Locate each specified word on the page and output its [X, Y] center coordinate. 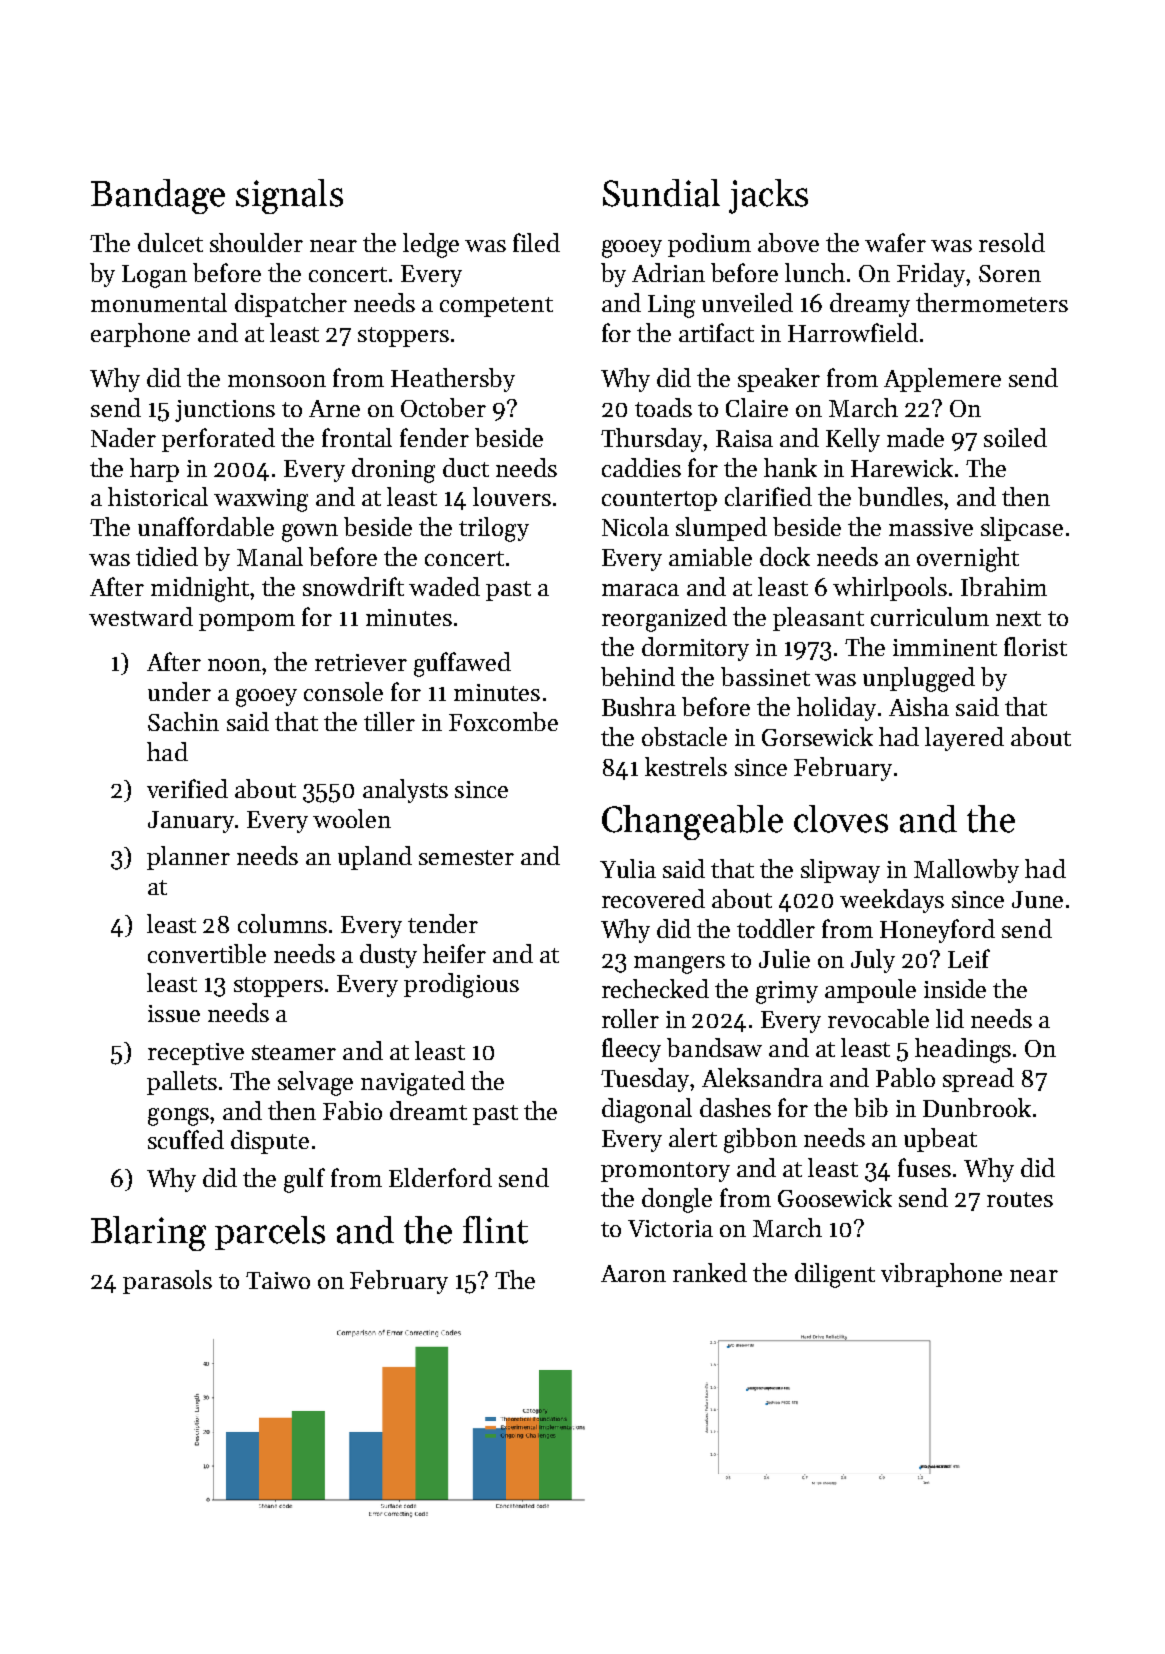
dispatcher [291, 305]
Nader [123, 437]
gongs [178, 1117]
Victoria [670, 1228]
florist [1035, 646]
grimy [787, 992]
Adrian [668, 272]
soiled [1015, 437]
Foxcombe [503, 721]
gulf [304, 1180]
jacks [768, 196]
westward [141, 616]
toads [663, 407]
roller [630, 1018]
